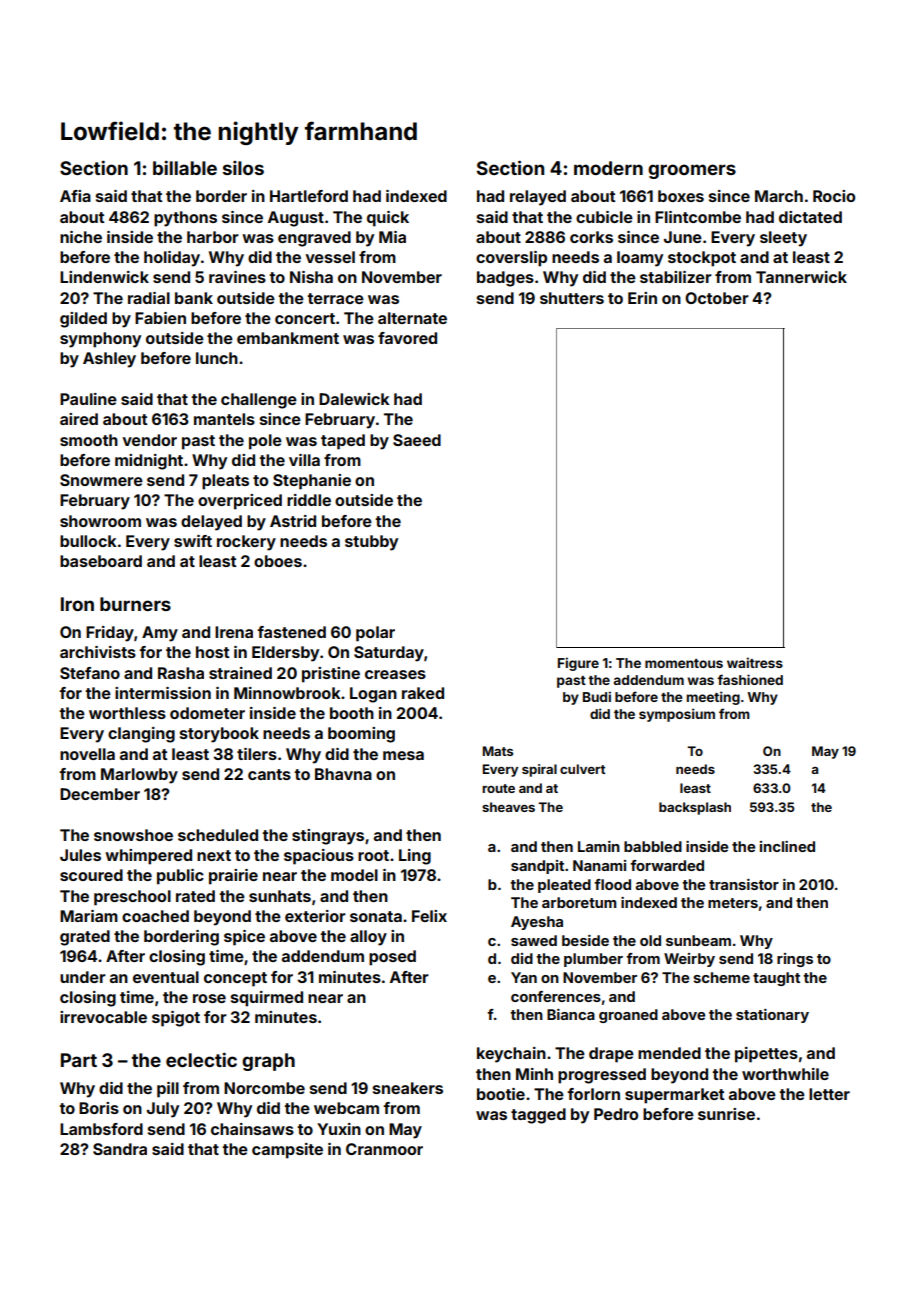 The image size is (924, 1311). Describe the element at coordinates (692, 171) in the image. I see `groomers` at that location.
